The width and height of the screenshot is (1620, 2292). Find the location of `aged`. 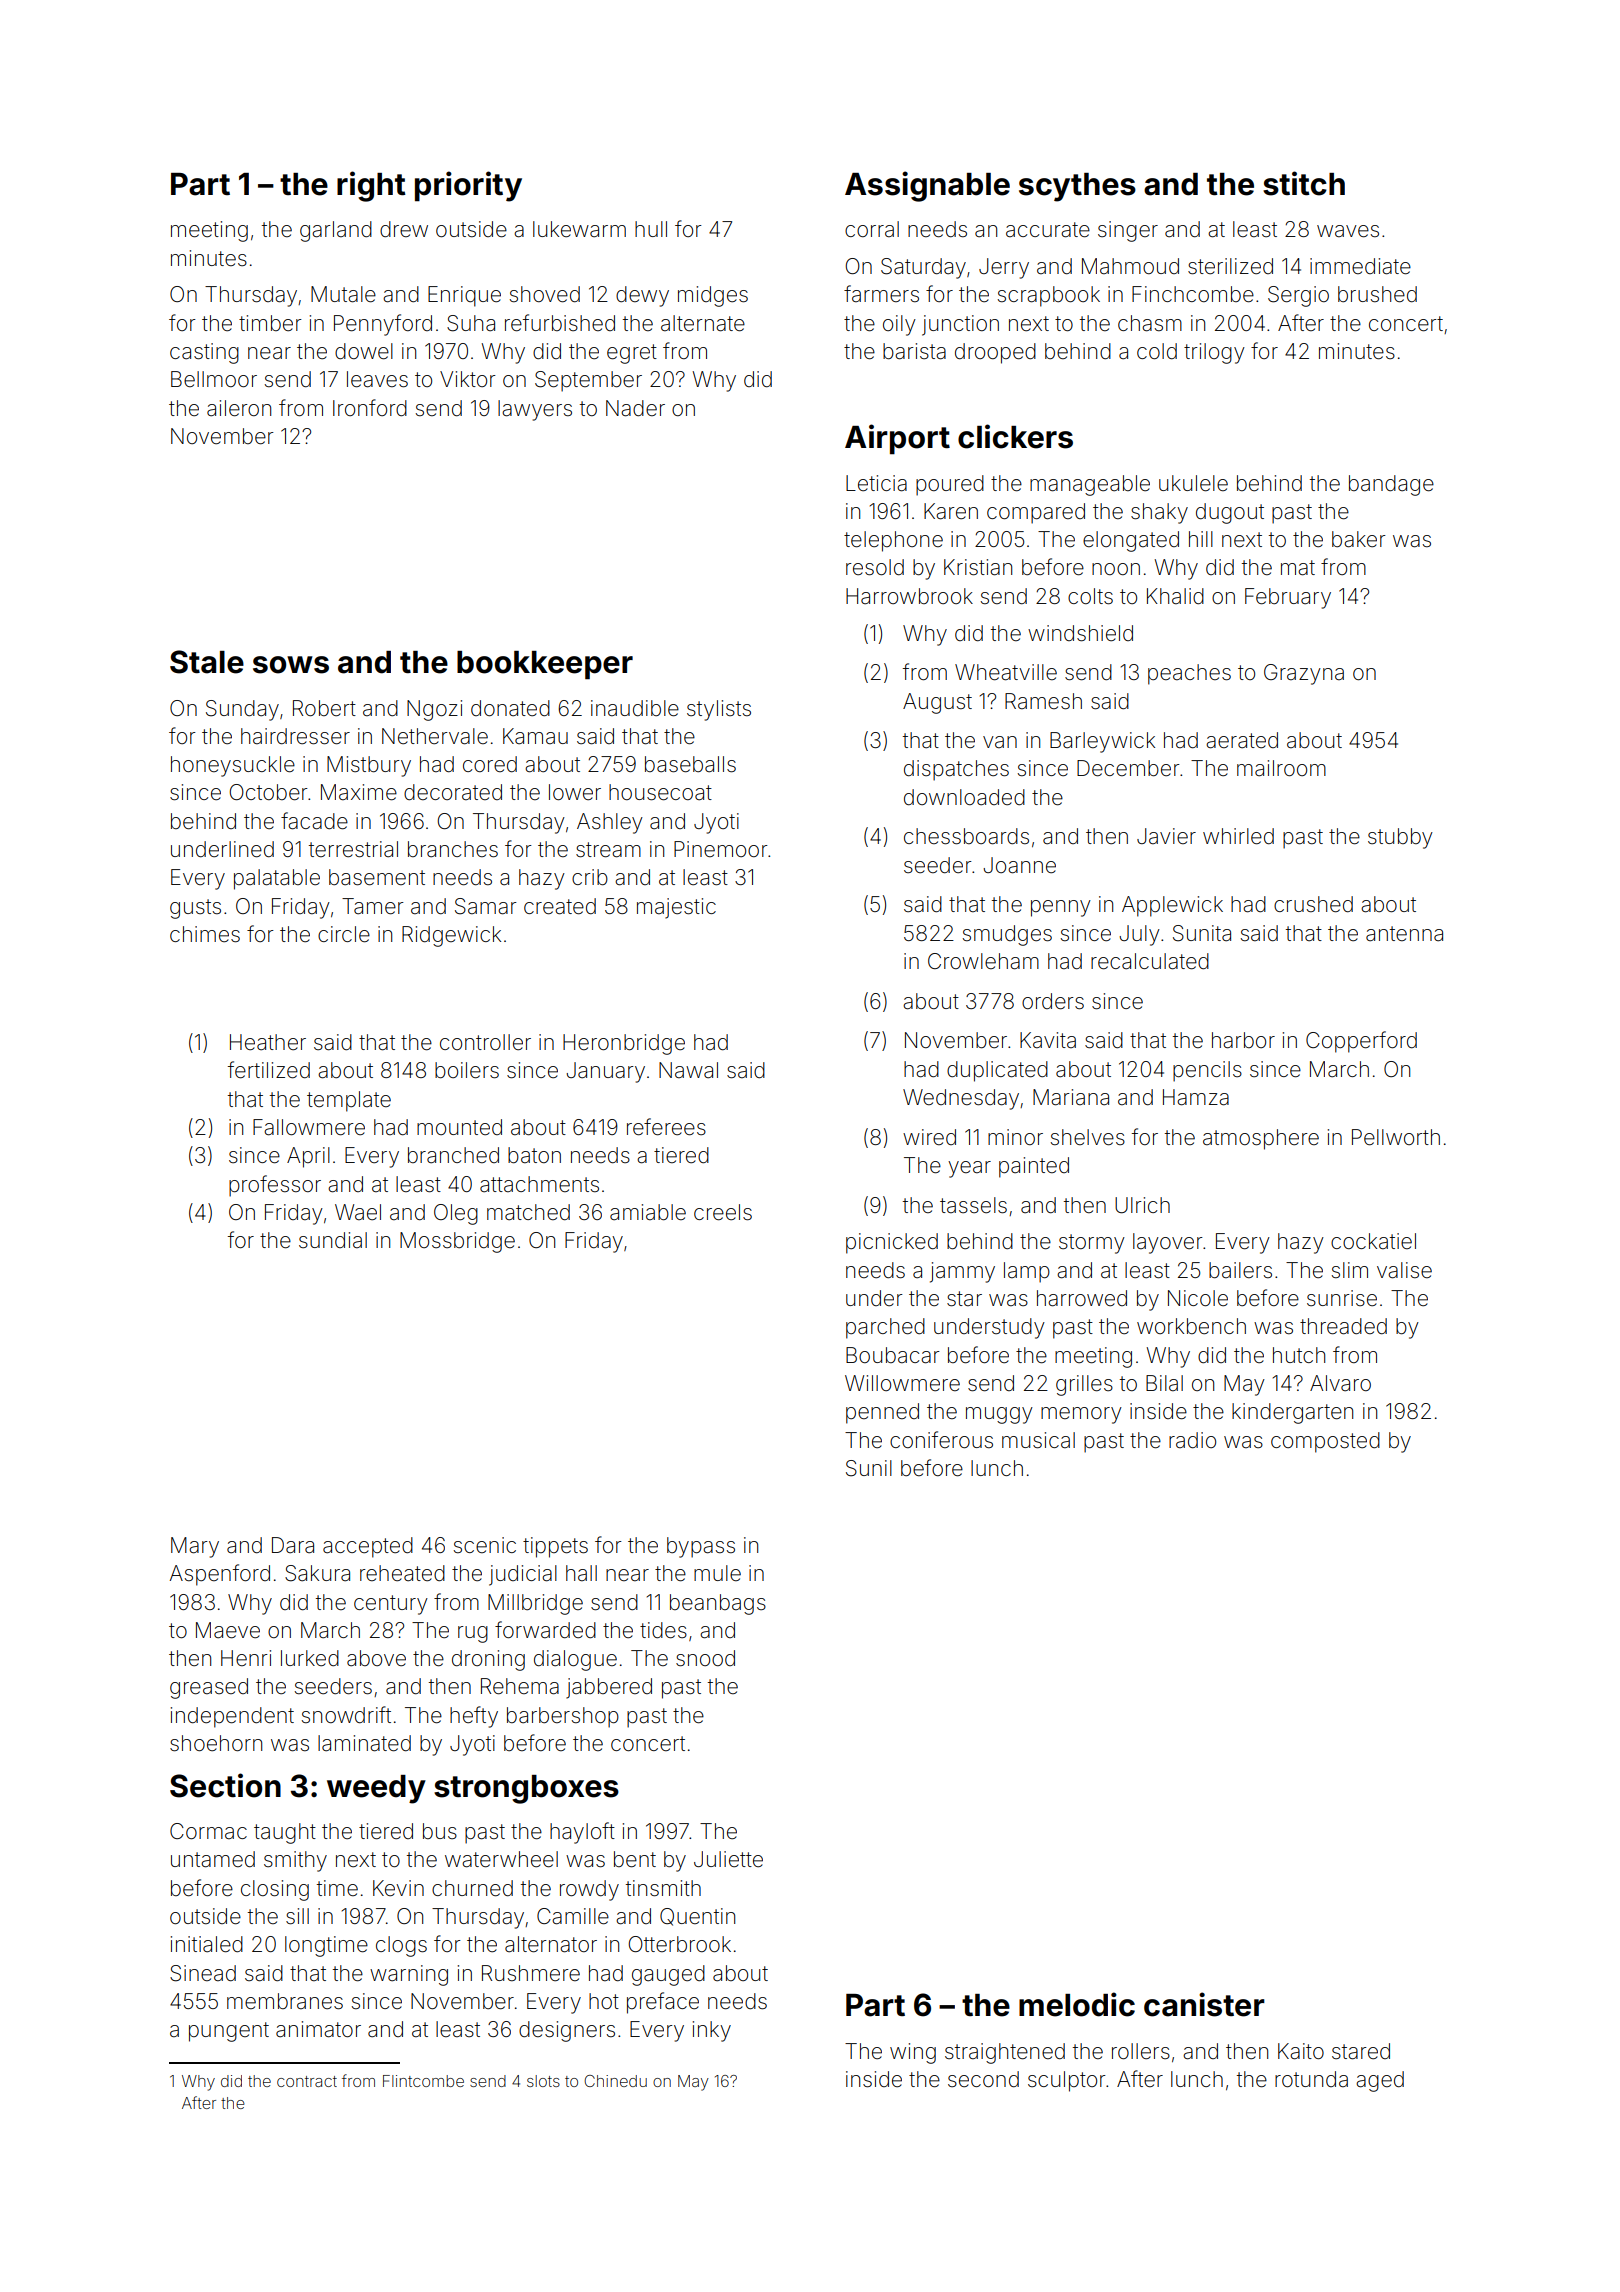

aged is located at coordinates (1380, 2081).
